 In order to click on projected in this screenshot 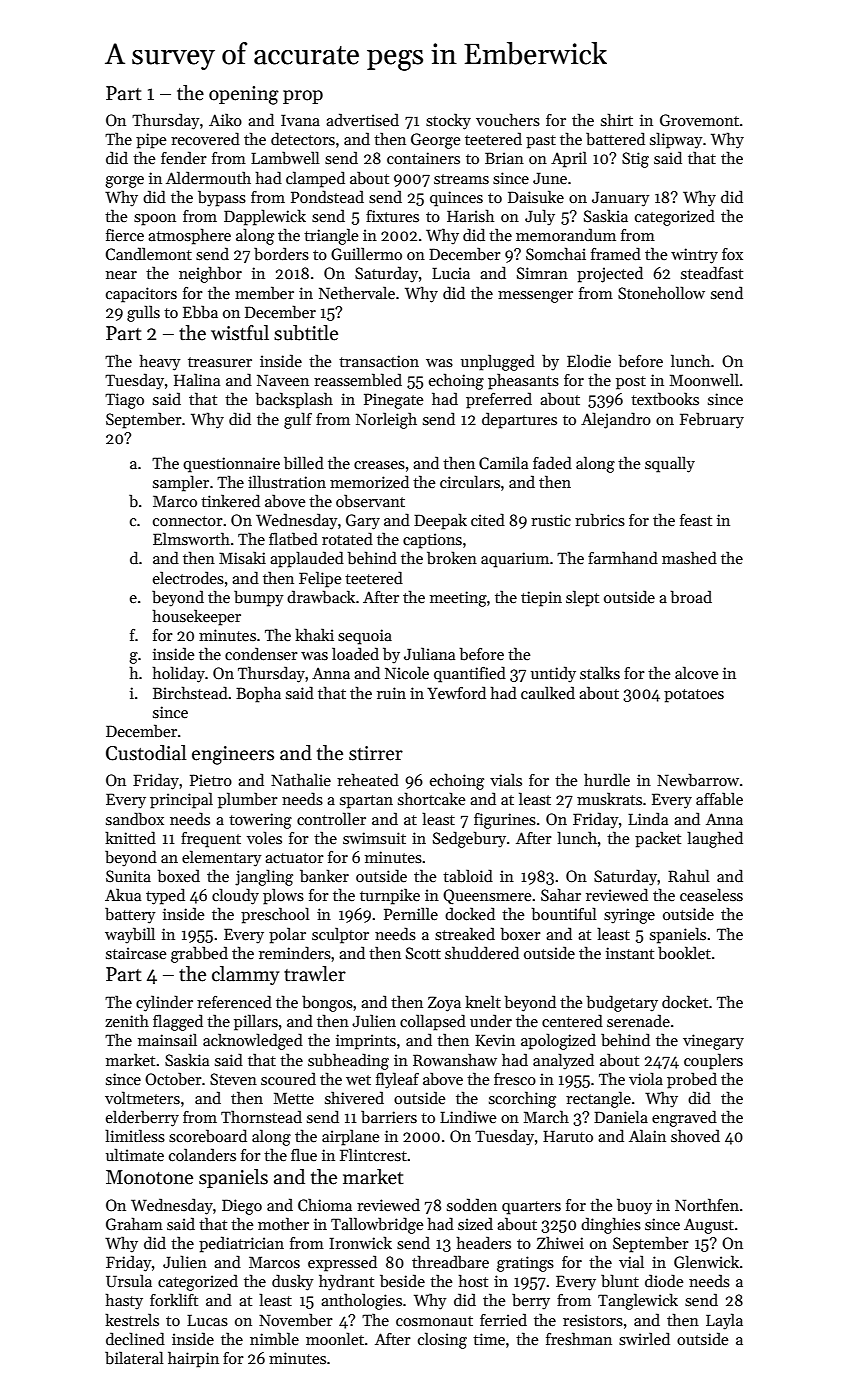, I will do `click(610, 274)`.
